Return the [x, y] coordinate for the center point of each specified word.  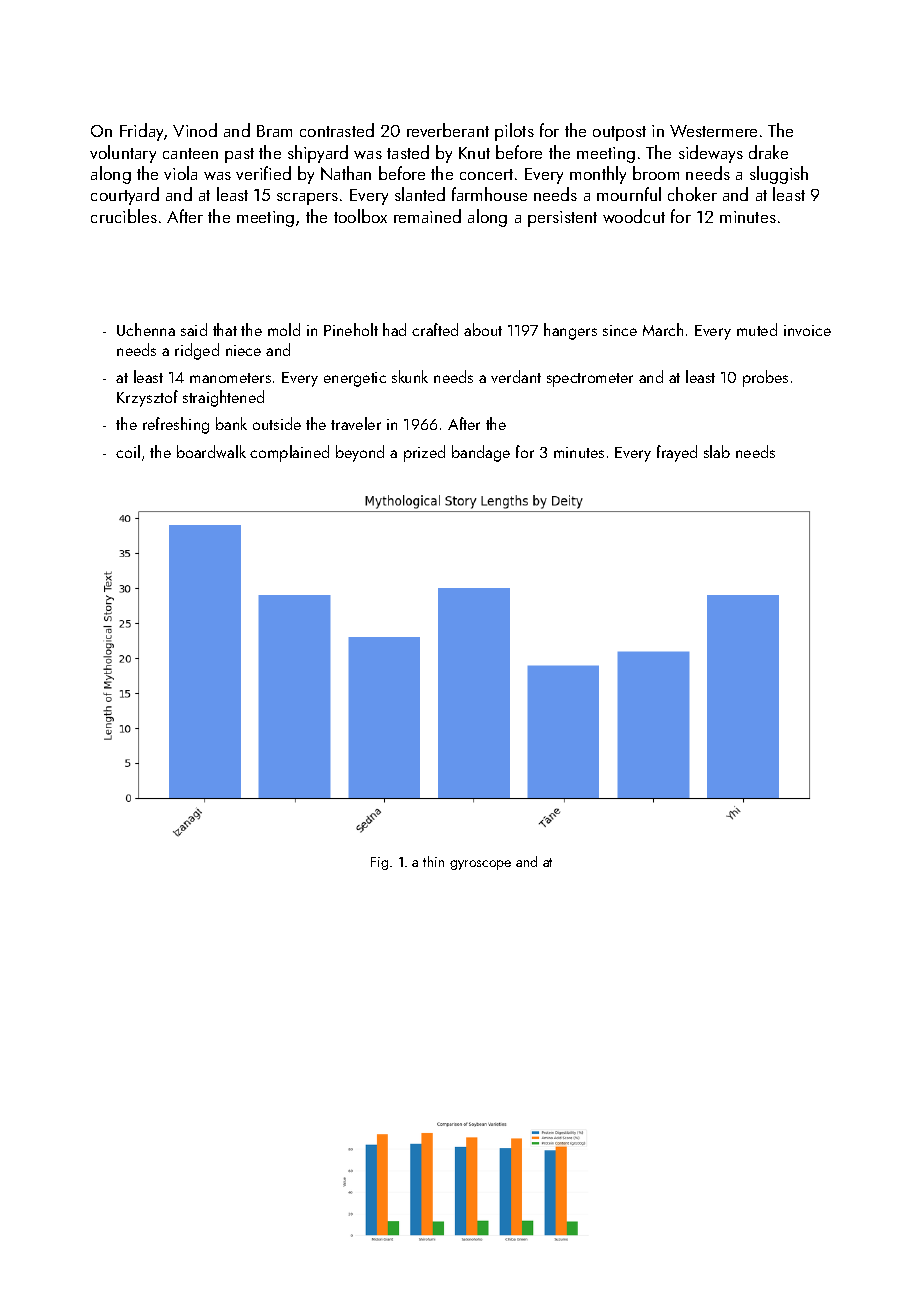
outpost [619, 133]
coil [128, 451]
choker [692, 194]
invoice [807, 330]
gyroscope [480, 865]
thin [433, 861]
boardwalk [211, 451]
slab [717, 451]
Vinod [195, 130]
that [225, 329]
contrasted [337, 130]
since [620, 330]
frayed [677, 453]
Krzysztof [147, 398]
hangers [570, 331]
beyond [360, 453]
